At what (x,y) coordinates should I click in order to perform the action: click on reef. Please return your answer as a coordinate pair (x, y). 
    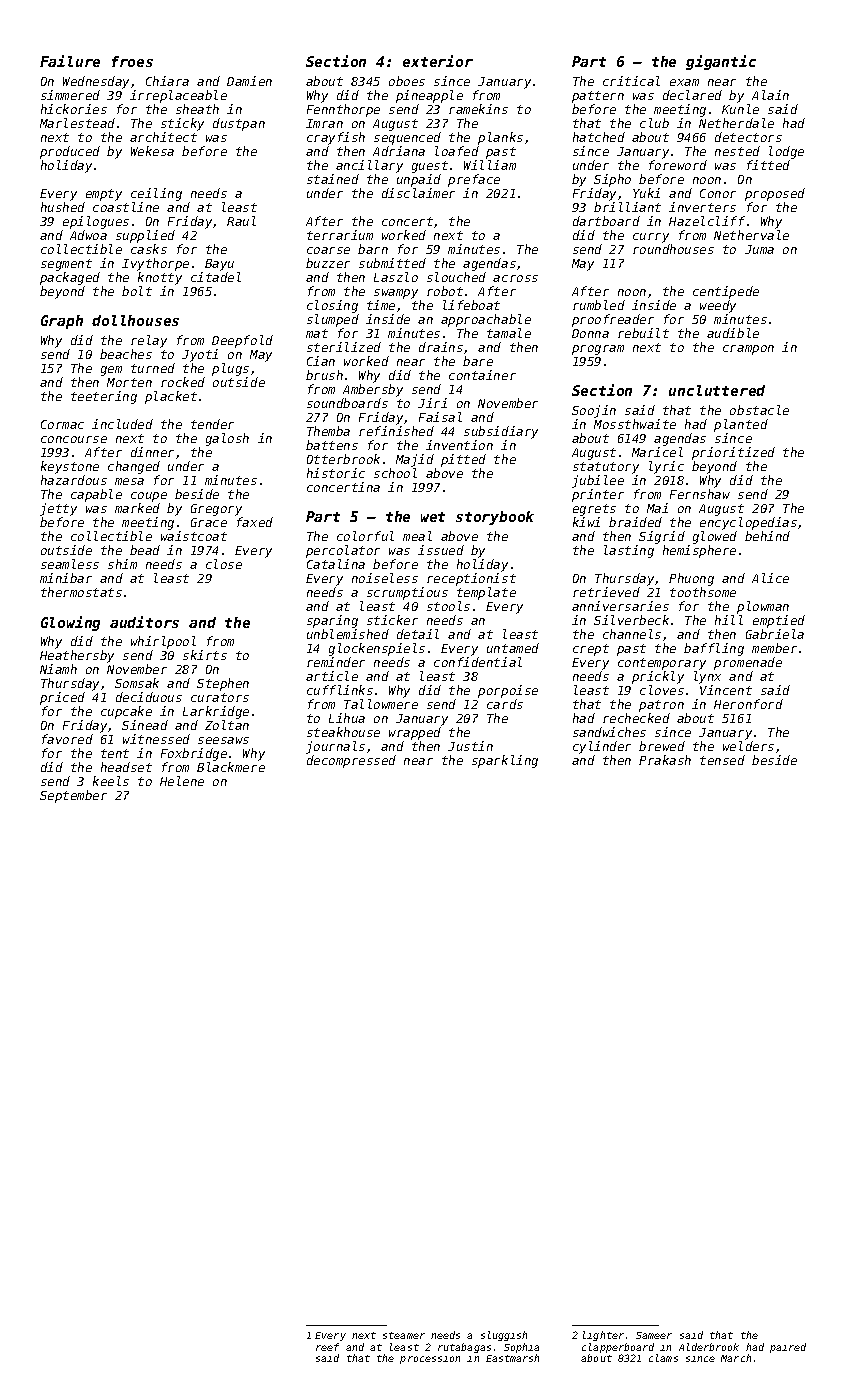
    Looking at the image, I should click on (327, 1347).
